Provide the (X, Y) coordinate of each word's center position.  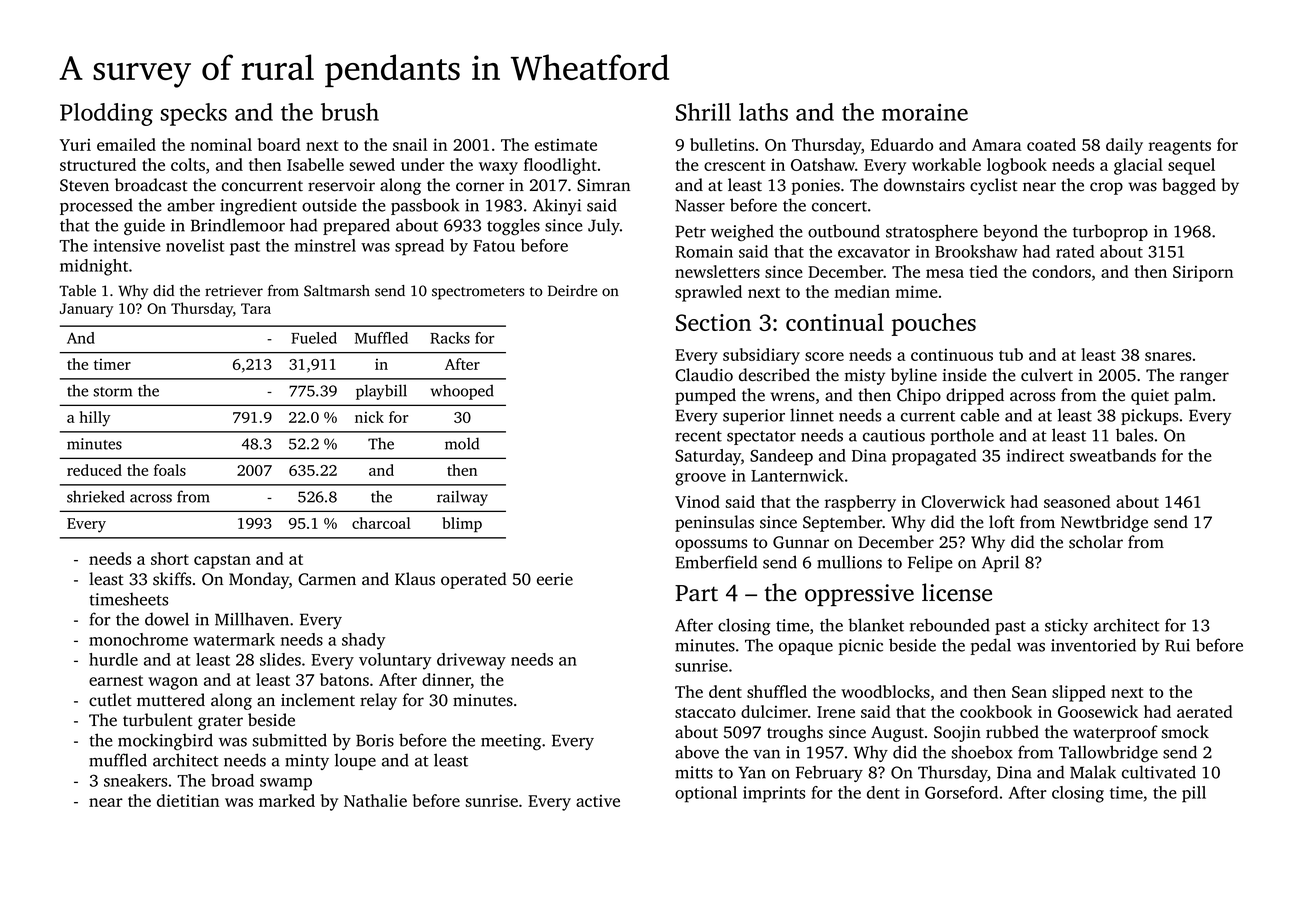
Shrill (703, 112)
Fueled (314, 338)
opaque (806, 648)
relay (378, 701)
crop (1106, 188)
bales (1134, 435)
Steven (84, 185)
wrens (792, 397)
